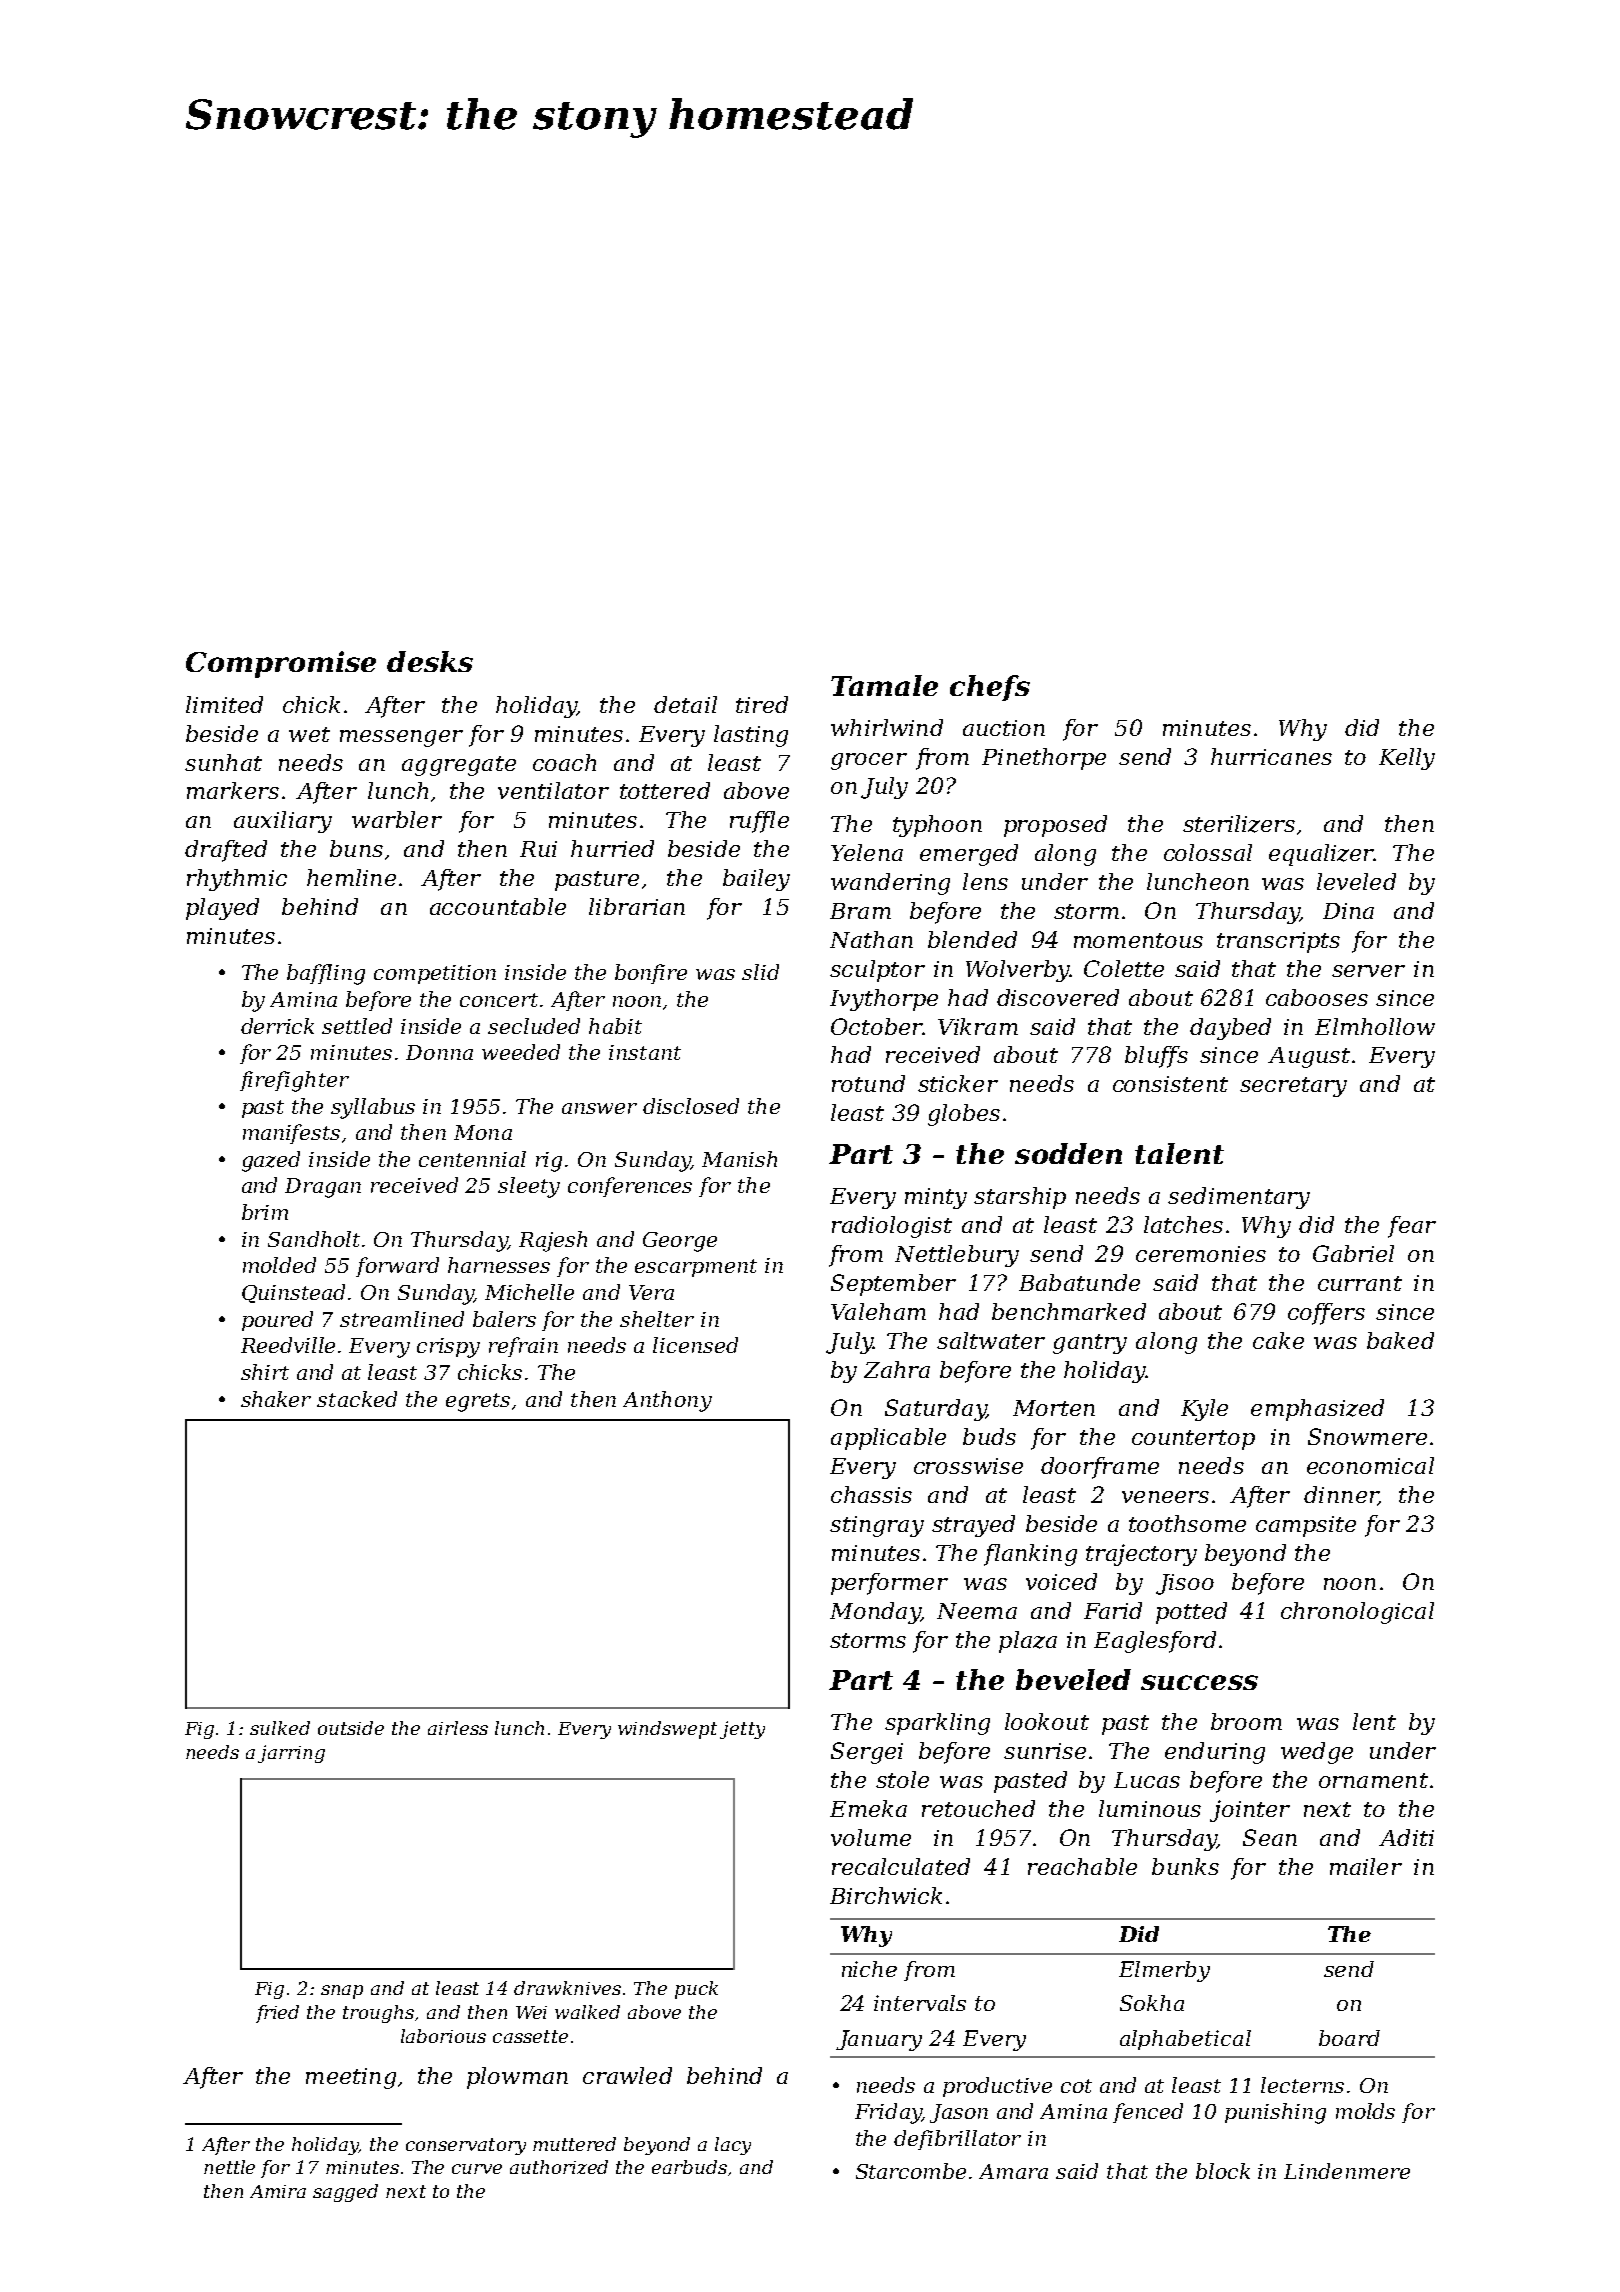 The height and width of the screenshot is (2292, 1620). Describe the element at coordinates (871, 1494) in the screenshot. I see `chassis` at that location.
